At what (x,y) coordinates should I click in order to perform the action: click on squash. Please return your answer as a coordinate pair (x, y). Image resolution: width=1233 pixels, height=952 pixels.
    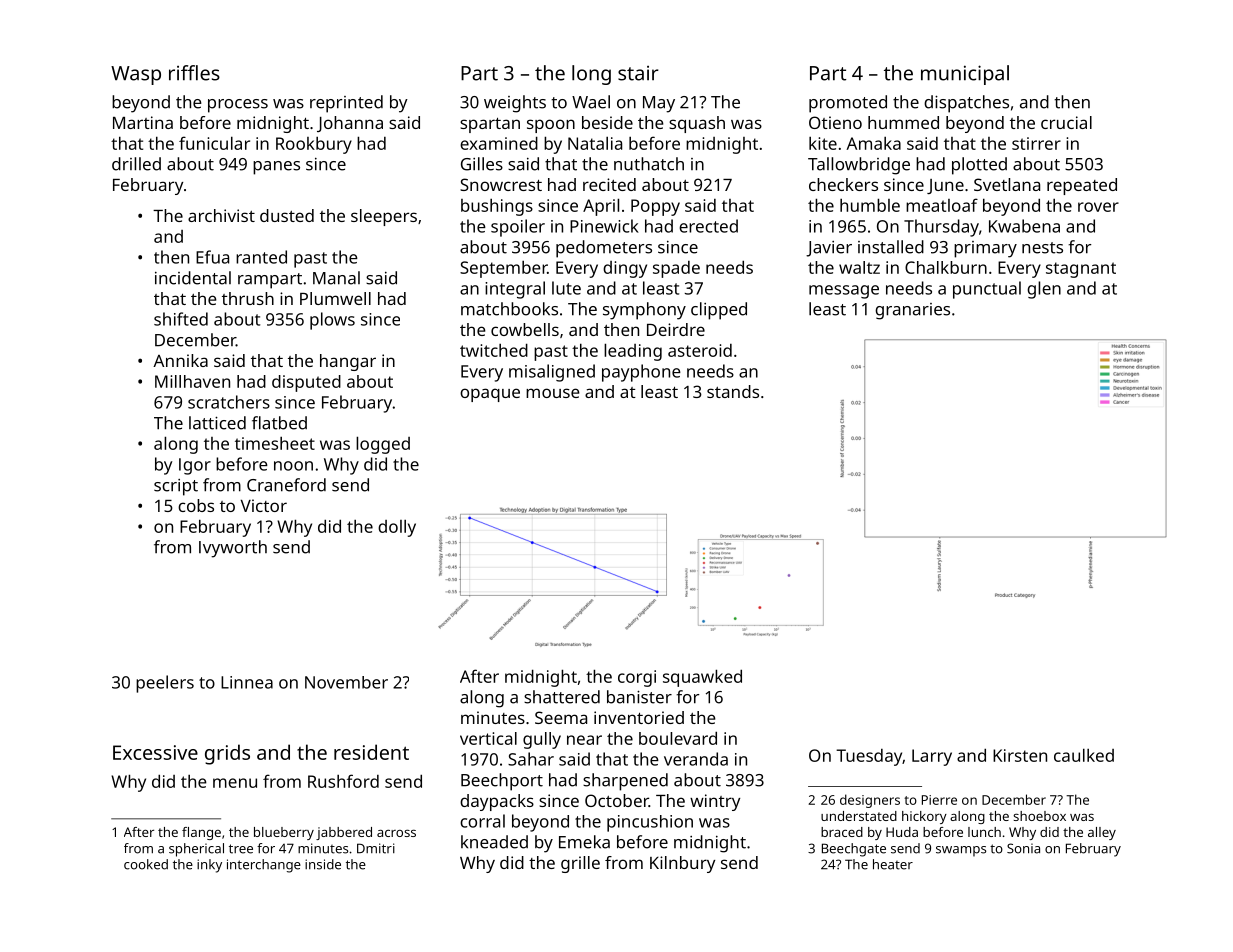
    Looking at the image, I should click on (697, 124).
